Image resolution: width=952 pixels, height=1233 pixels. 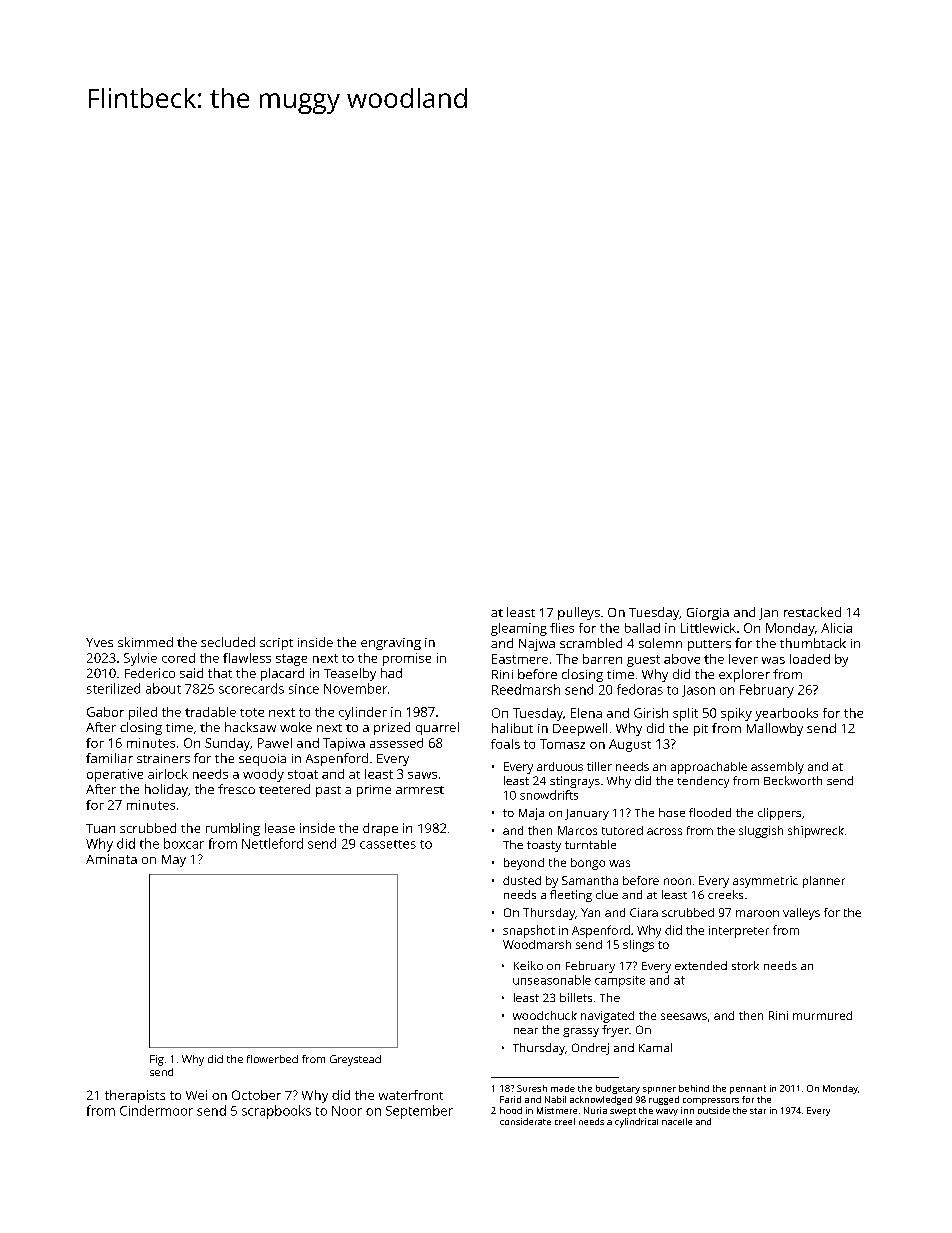 What do you see at coordinates (437, 728) in the image?
I see `quarrel` at bounding box center [437, 728].
